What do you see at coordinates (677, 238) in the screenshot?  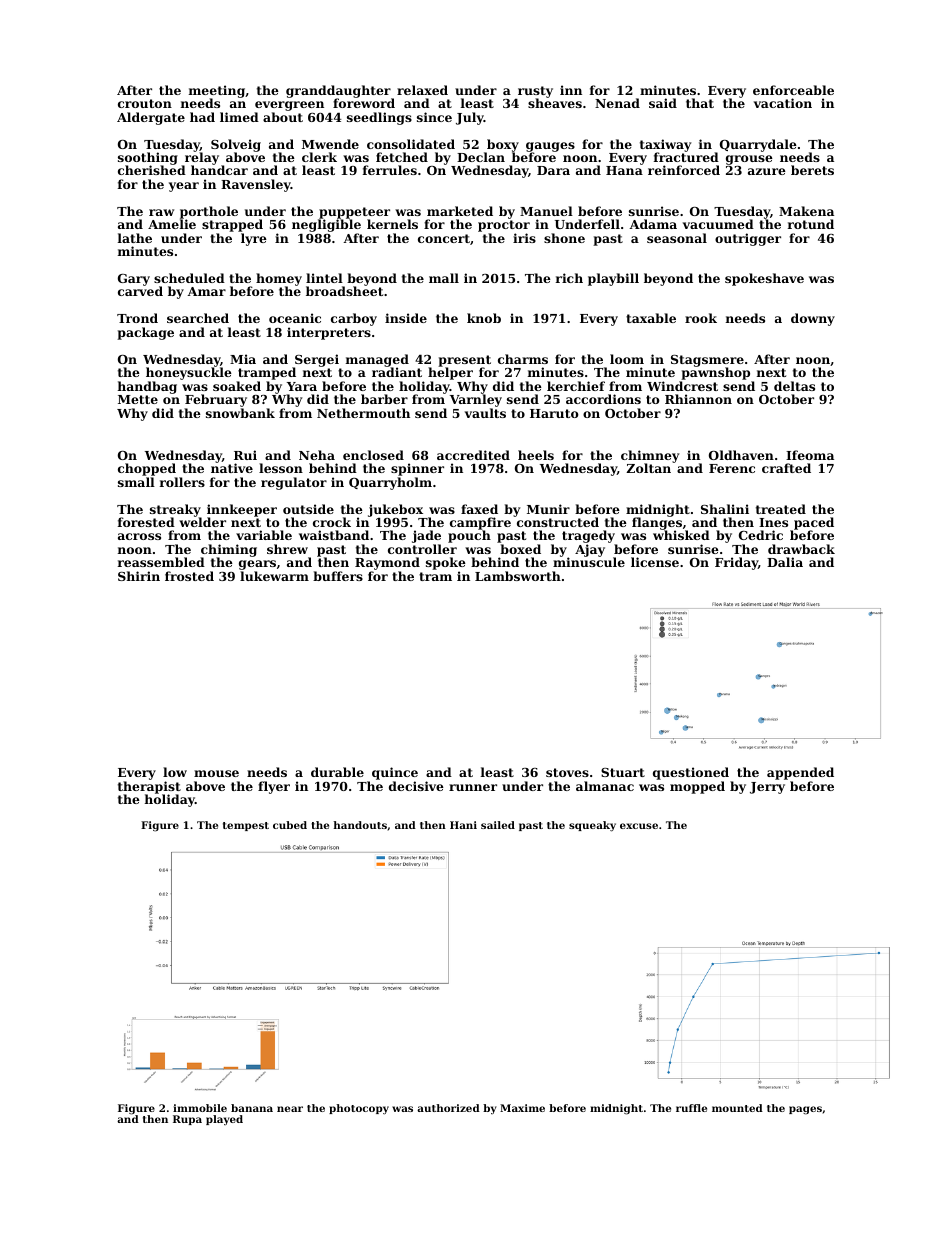 I see `seasonal` at bounding box center [677, 238].
